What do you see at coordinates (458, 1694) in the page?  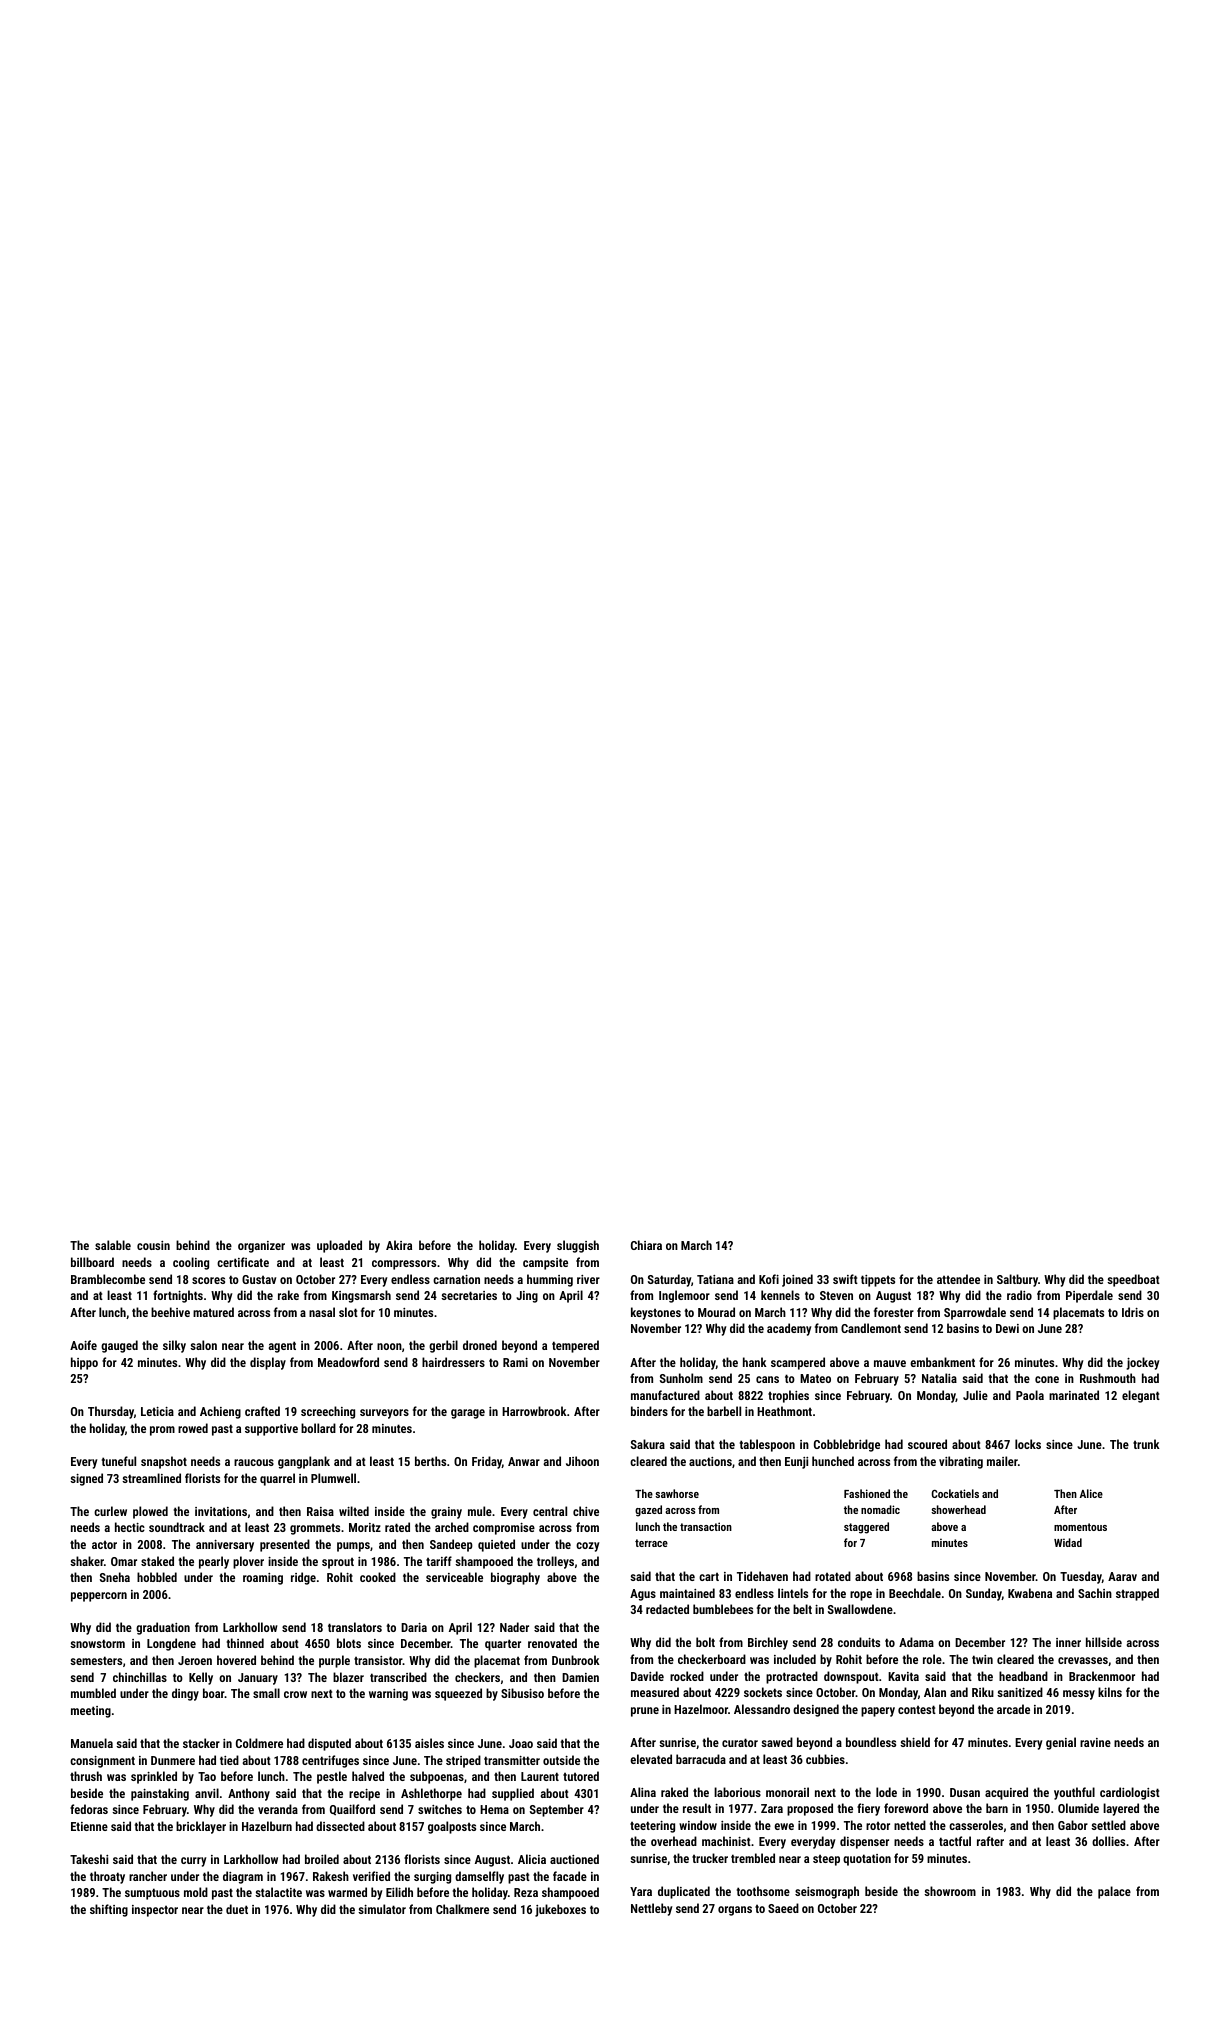 I see `squeezed` at bounding box center [458, 1694].
